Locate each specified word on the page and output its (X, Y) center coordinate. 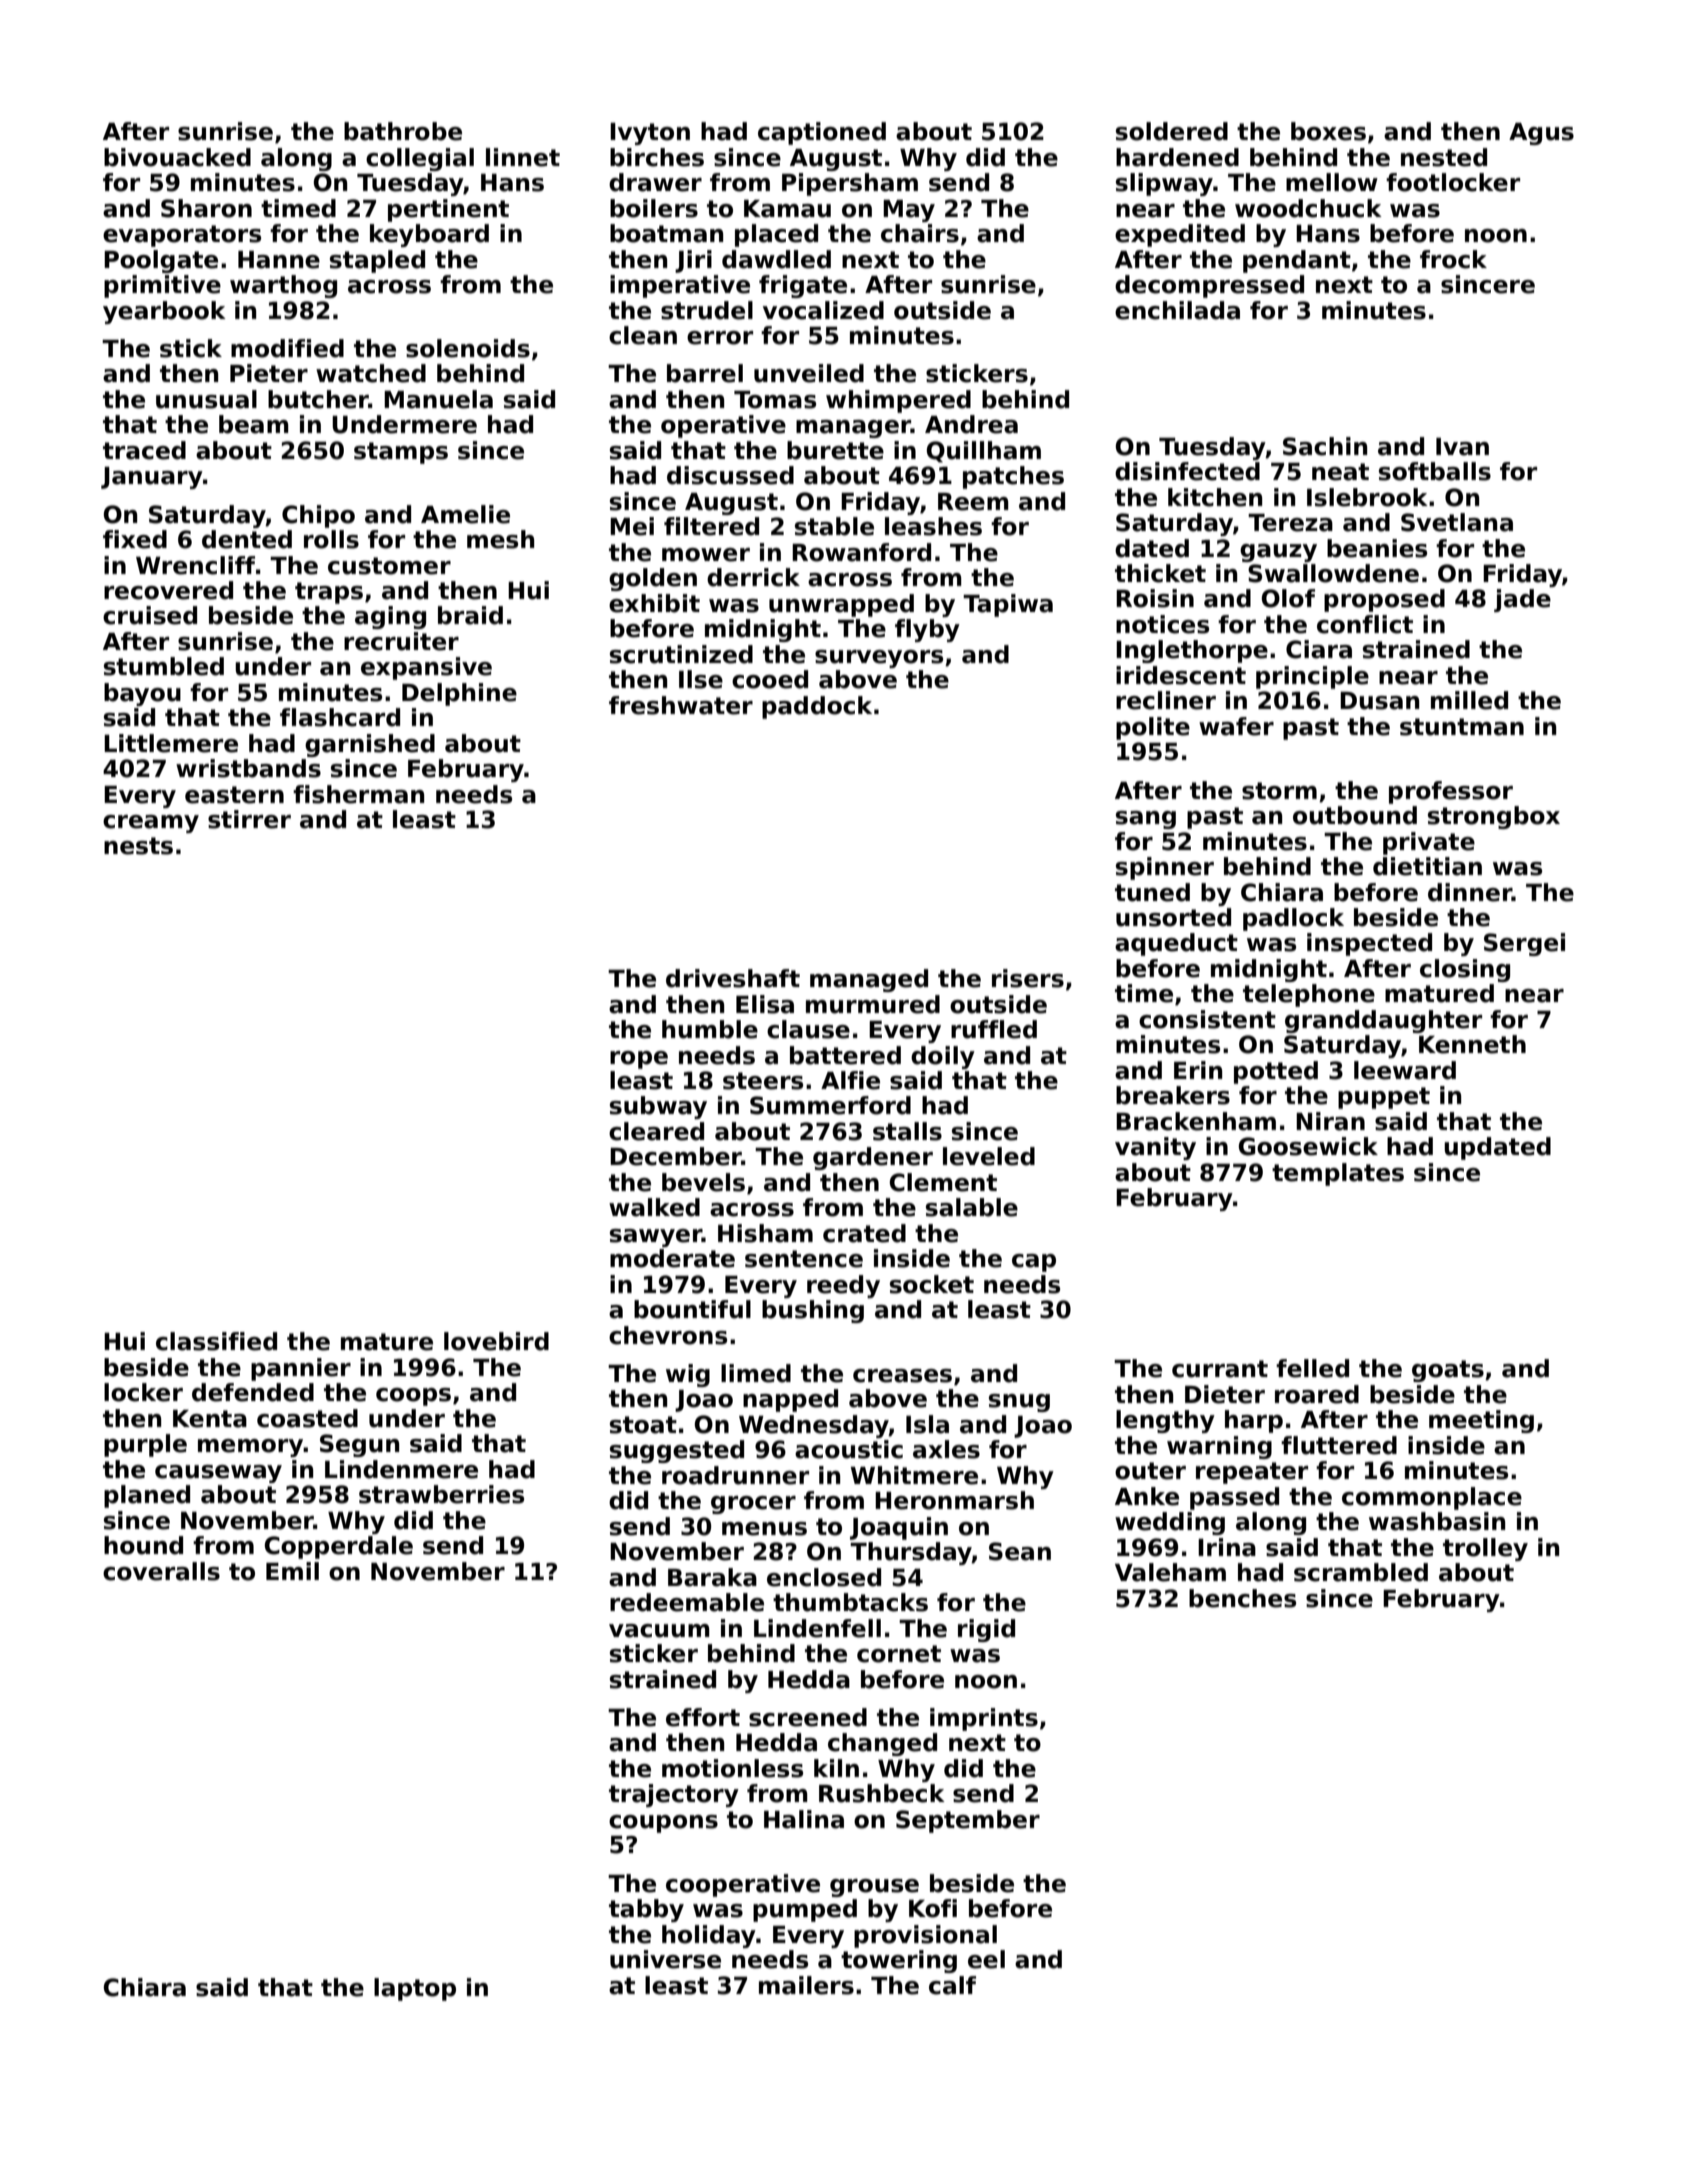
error (720, 338)
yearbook (164, 312)
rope (639, 1060)
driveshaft (733, 978)
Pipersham (850, 184)
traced (144, 450)
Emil (292, 1571)
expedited (1180, 235)
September (968, 1821)
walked (654, 1207)
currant (1220, 1369)
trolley (1485, 1549)
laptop (415, 1989)
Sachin (1325, 446)
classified (216, 1341)
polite (1153, 728)
